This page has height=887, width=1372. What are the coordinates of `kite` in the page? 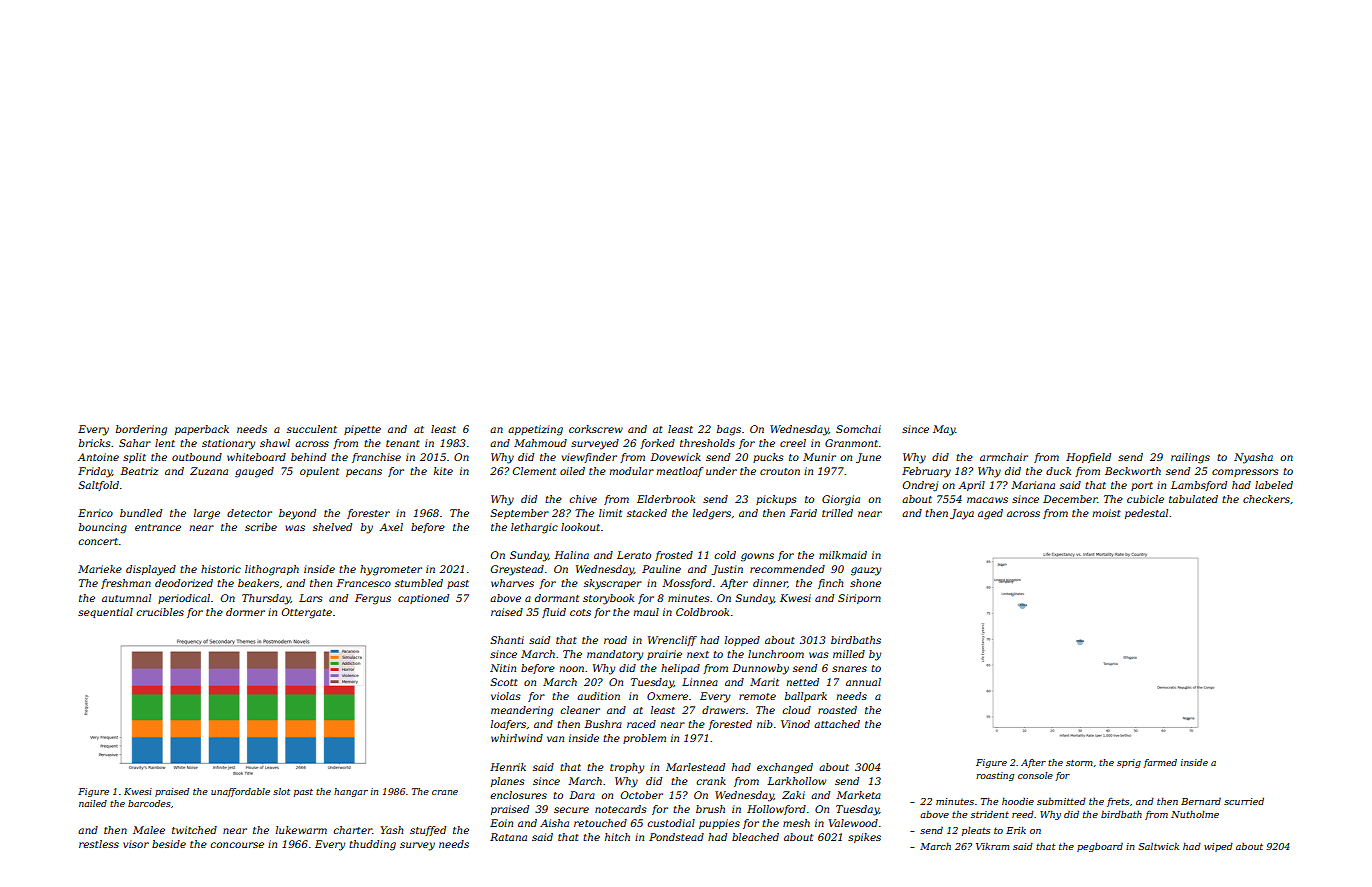 It's located at (443, 471).
